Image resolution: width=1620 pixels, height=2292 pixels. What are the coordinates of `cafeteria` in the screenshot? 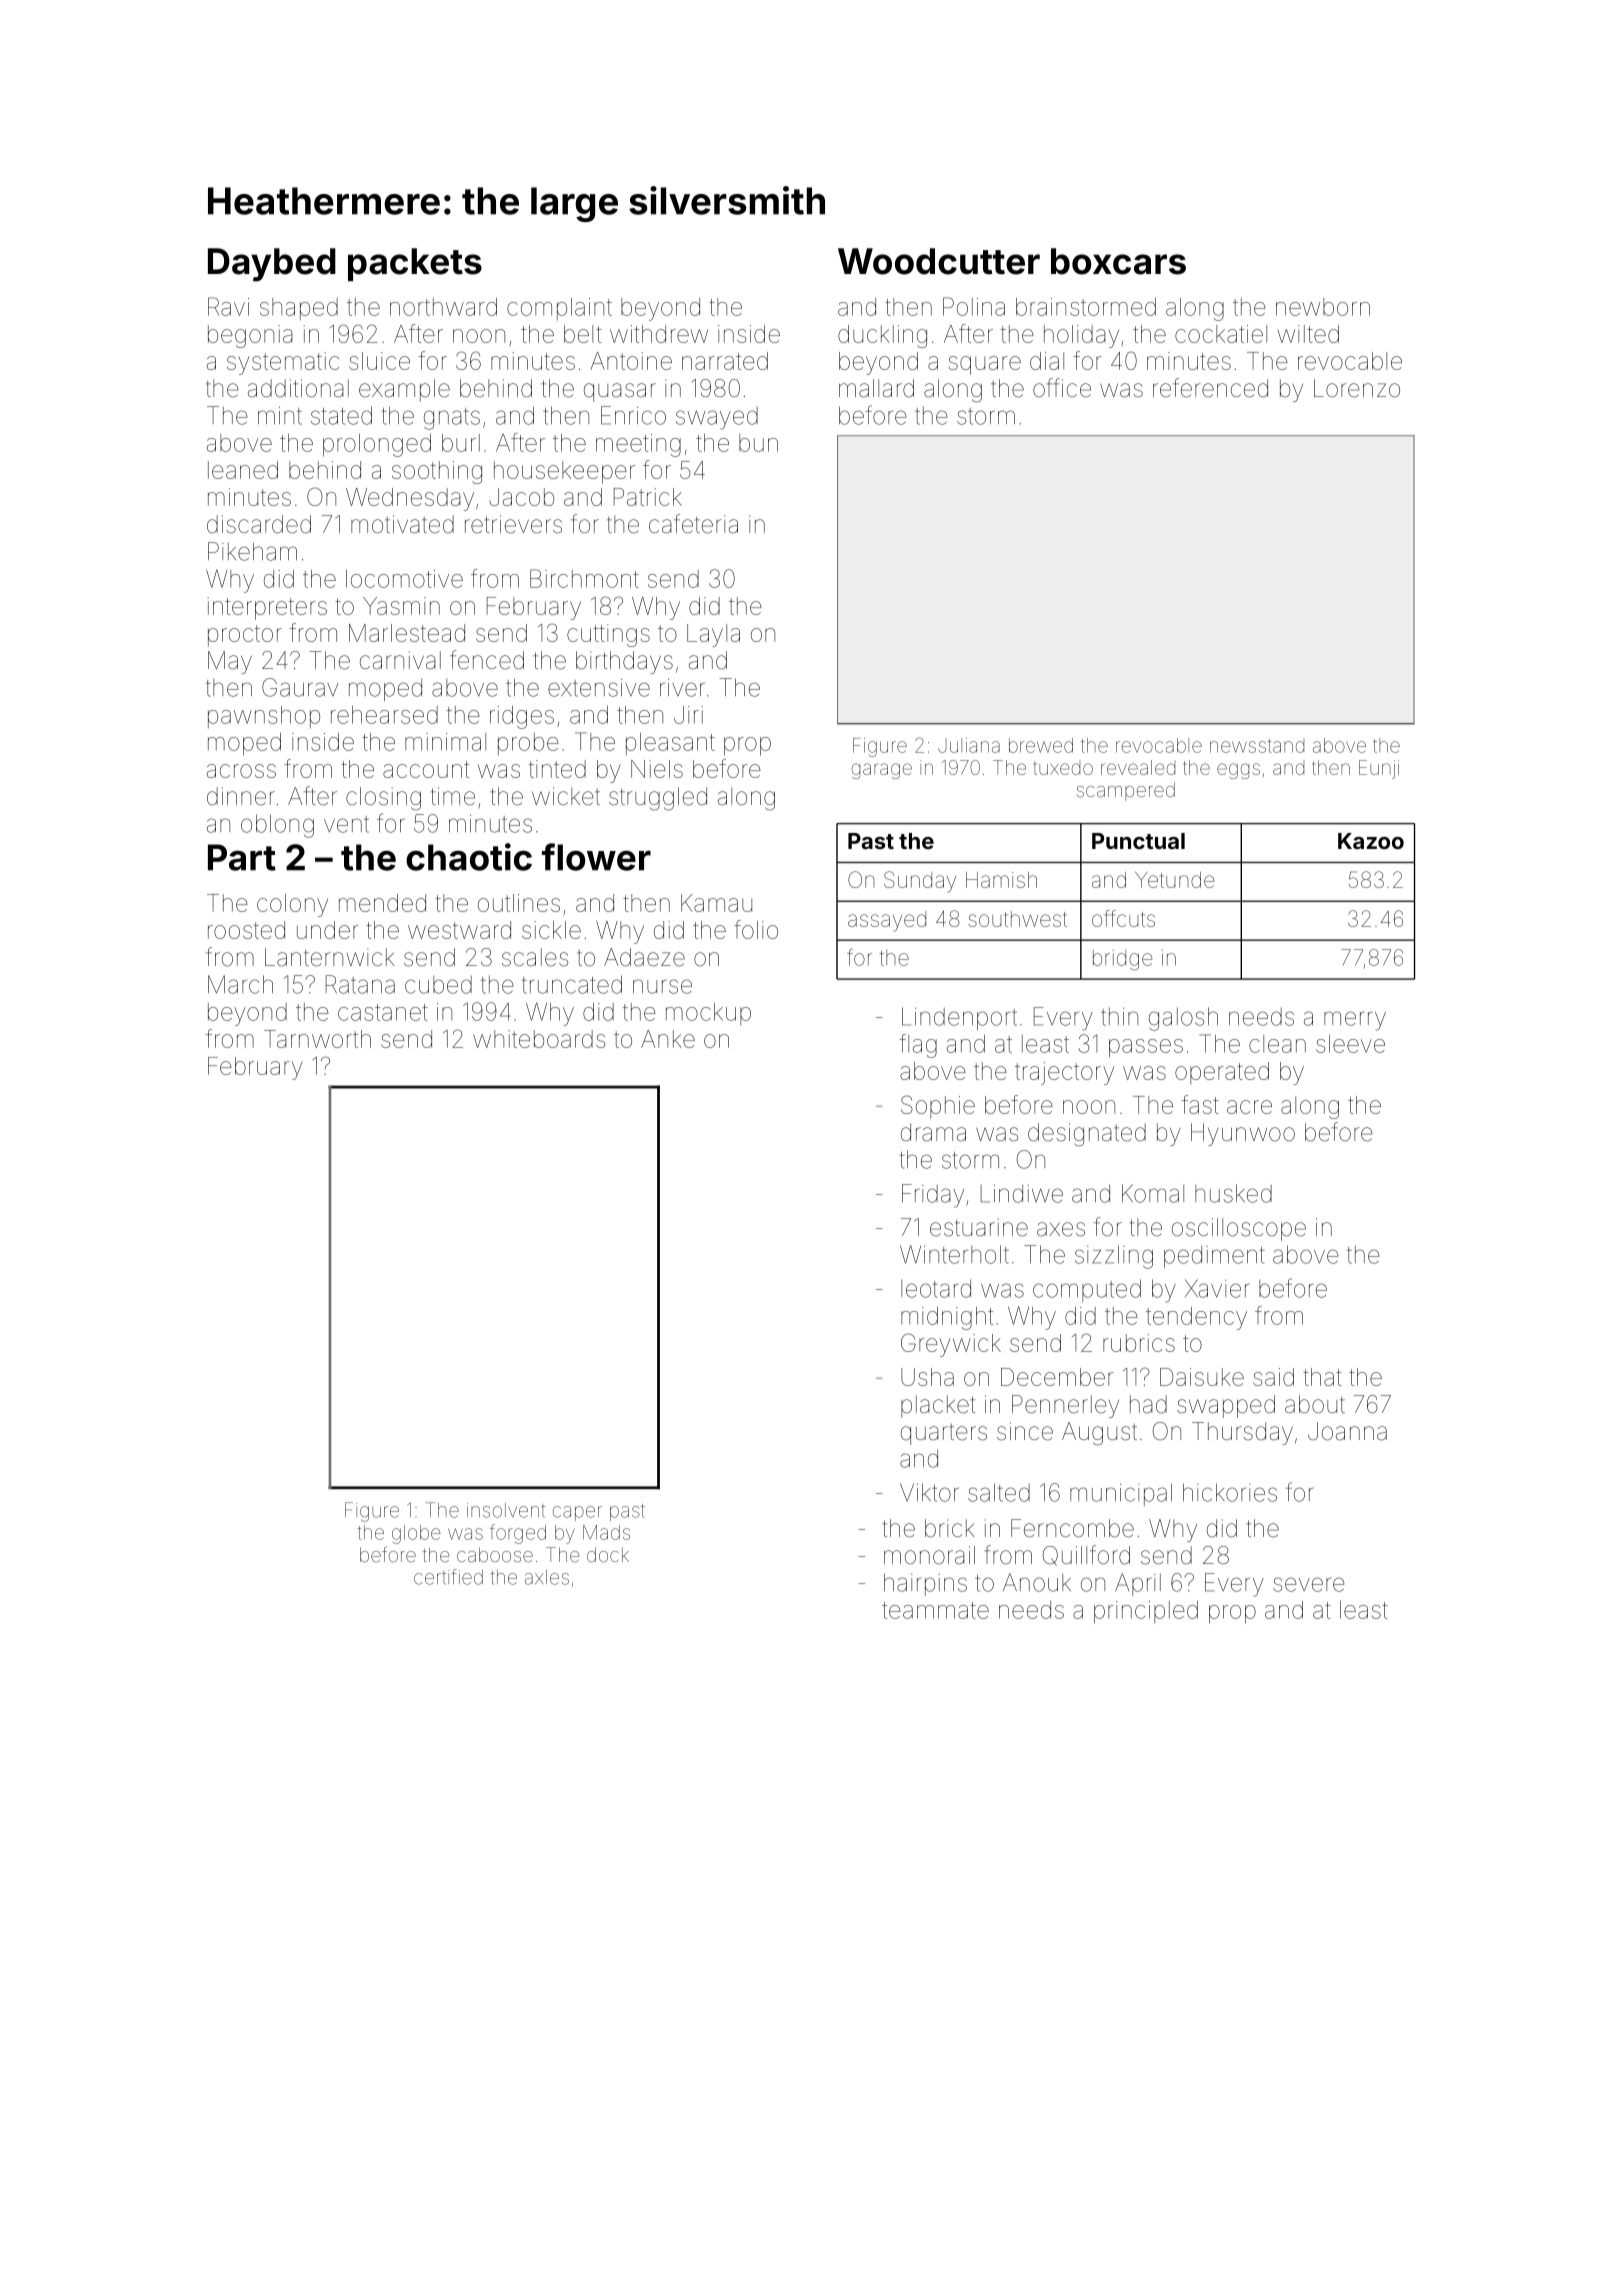 It's located at (693, 524).
